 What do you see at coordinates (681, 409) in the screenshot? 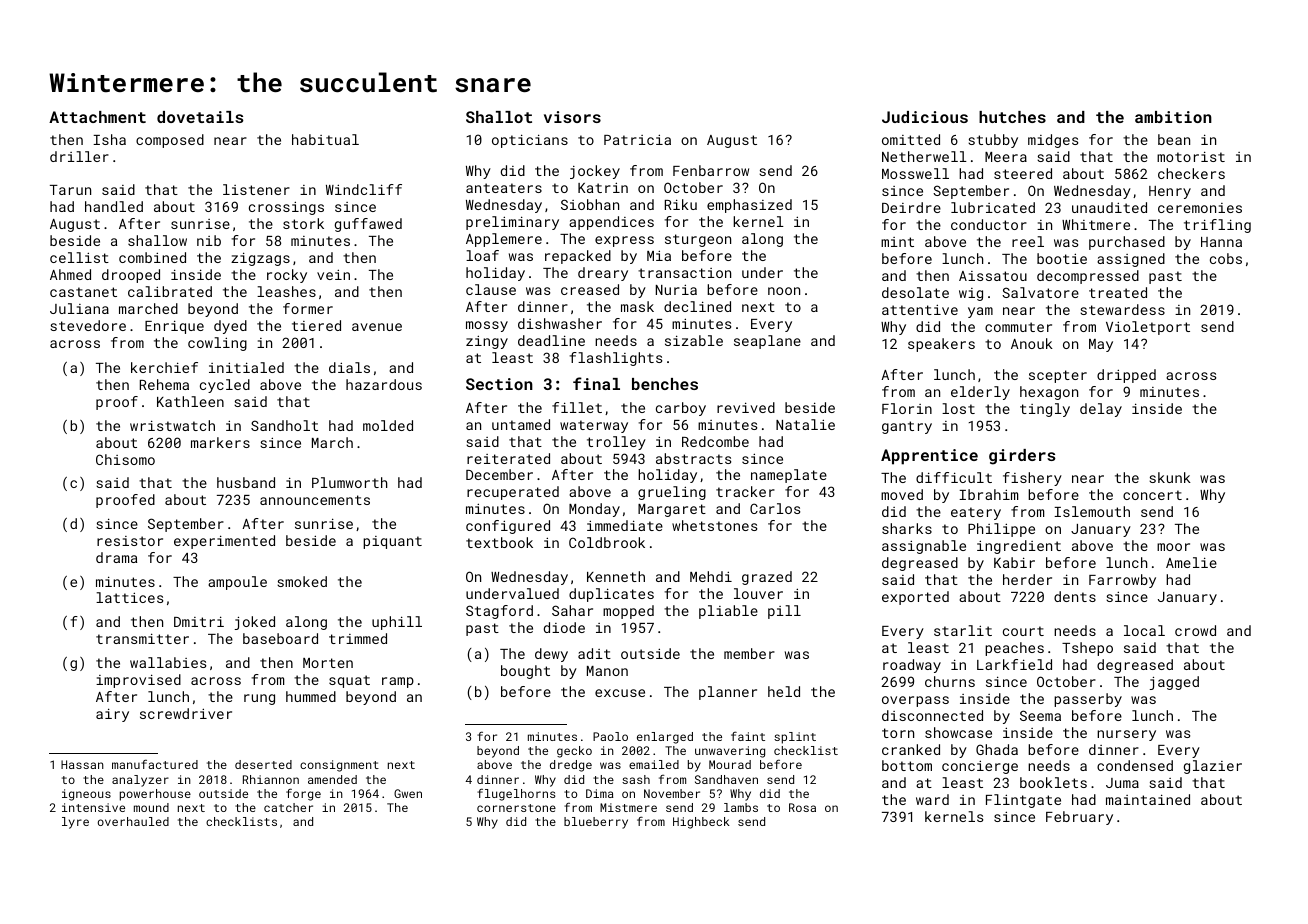
I see `carboy` at bounding box center [681, 409].
